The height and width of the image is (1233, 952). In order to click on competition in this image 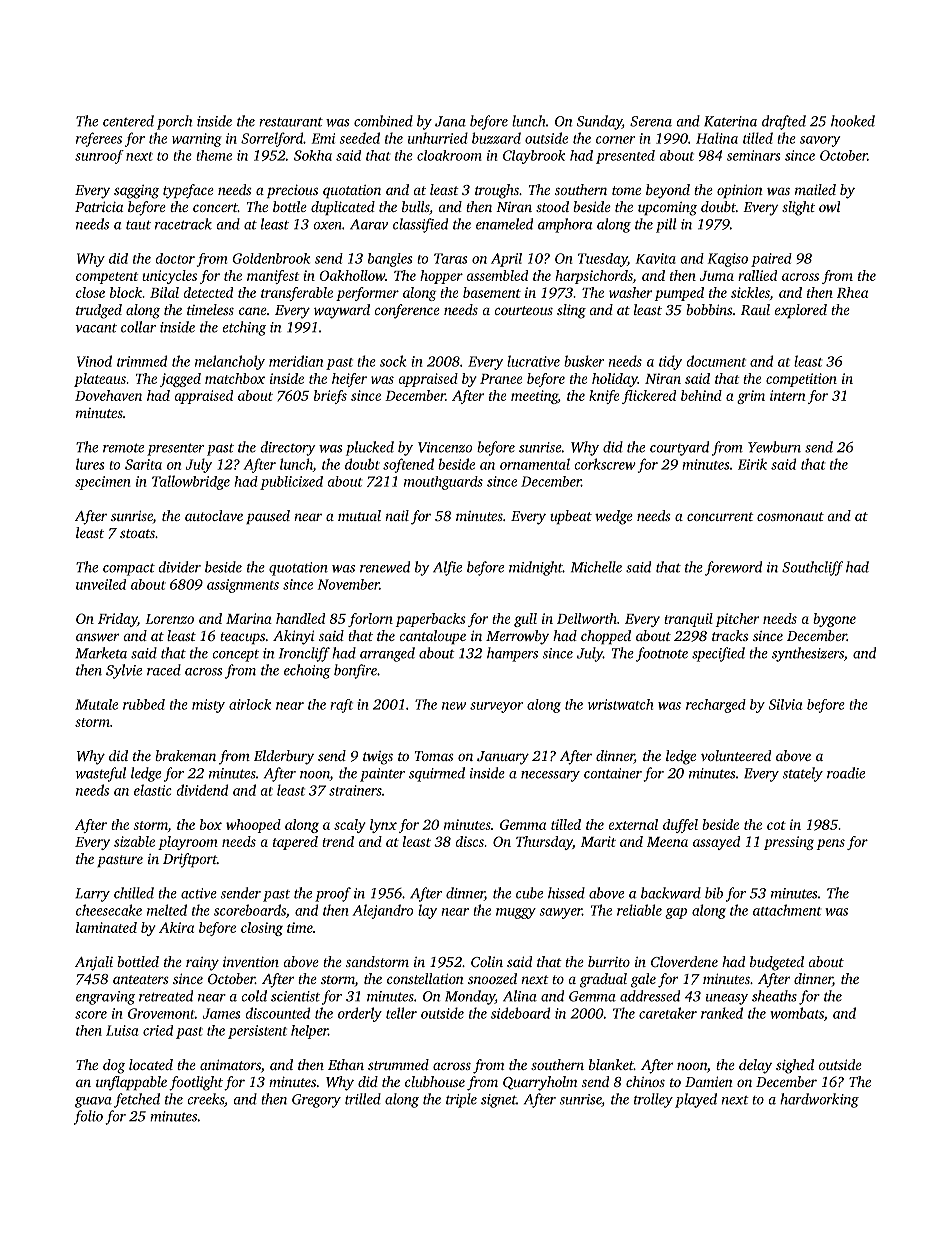, I will do `click(801, 380)`.
